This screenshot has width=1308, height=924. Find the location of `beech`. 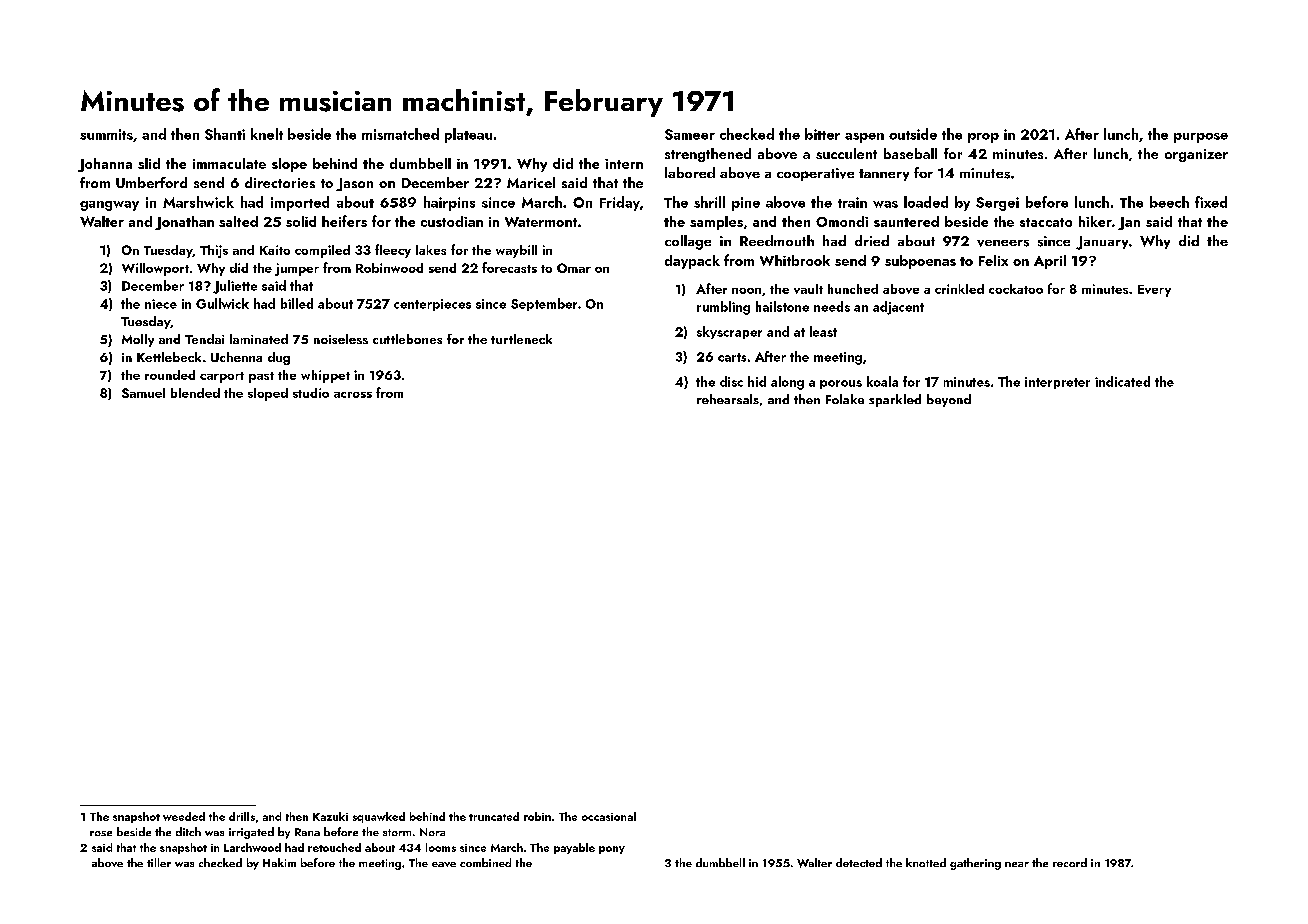

beech is located at coordinates (1169, 202).
